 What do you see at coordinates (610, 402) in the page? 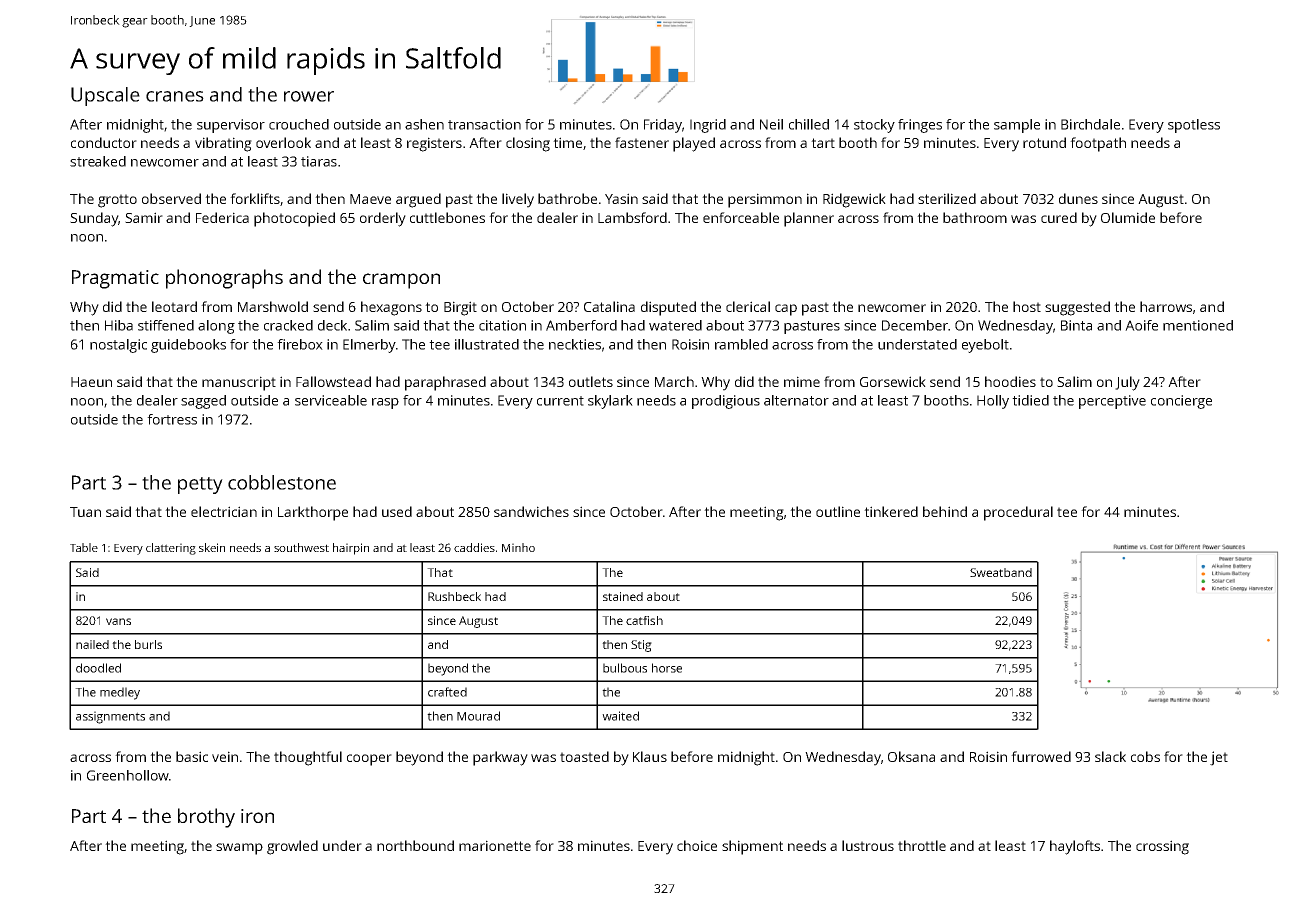
I see `skylark` at bounding box center [610, 402].
